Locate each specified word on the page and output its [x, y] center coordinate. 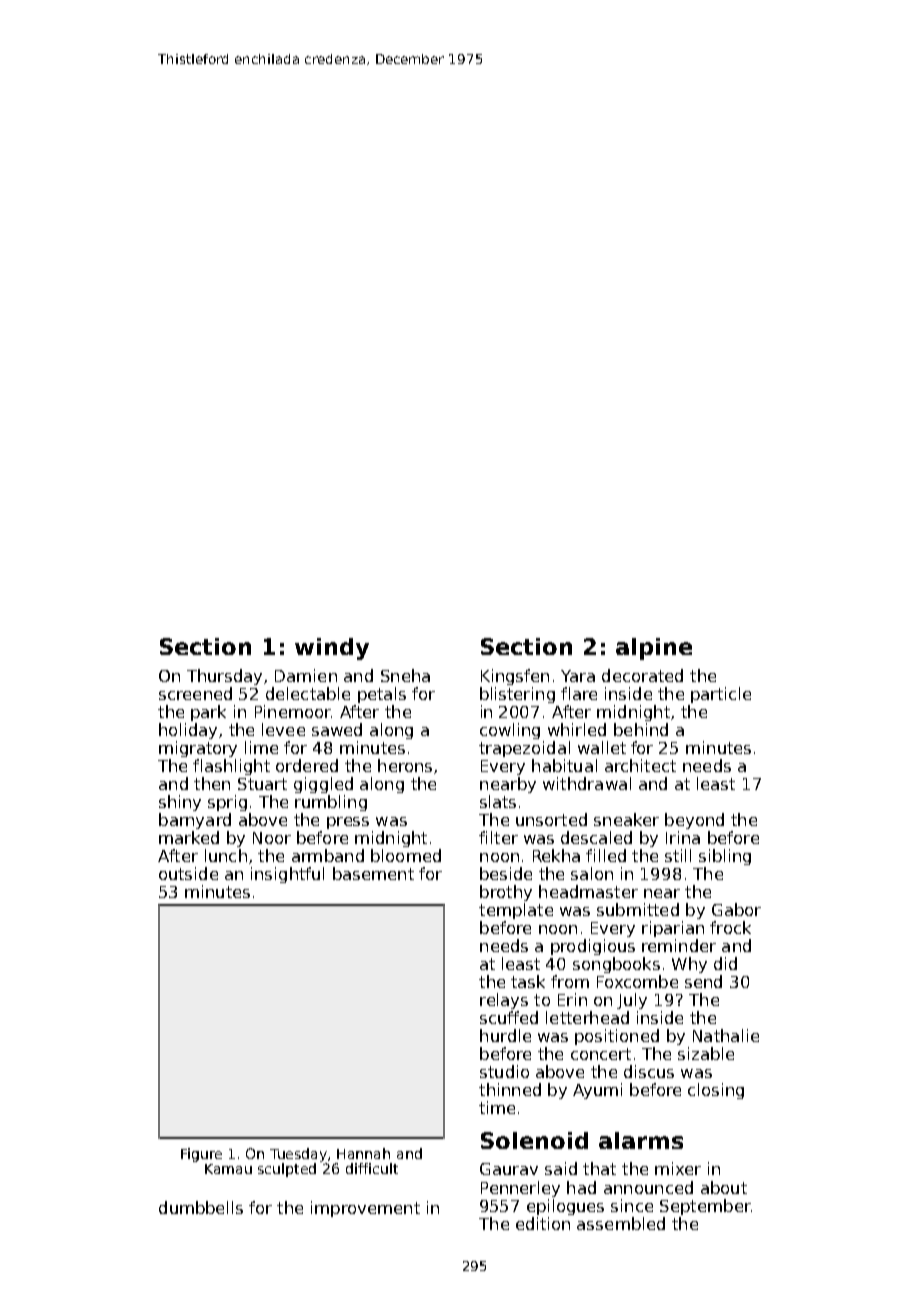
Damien [306, 675]
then [212, 783]
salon [592, 873]
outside [188, 873]
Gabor [736, 909]
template [516, 911]
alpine [654, 649]
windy [332, 649]
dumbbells [201, 1207]
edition [543, 1223]
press [348, 823]
